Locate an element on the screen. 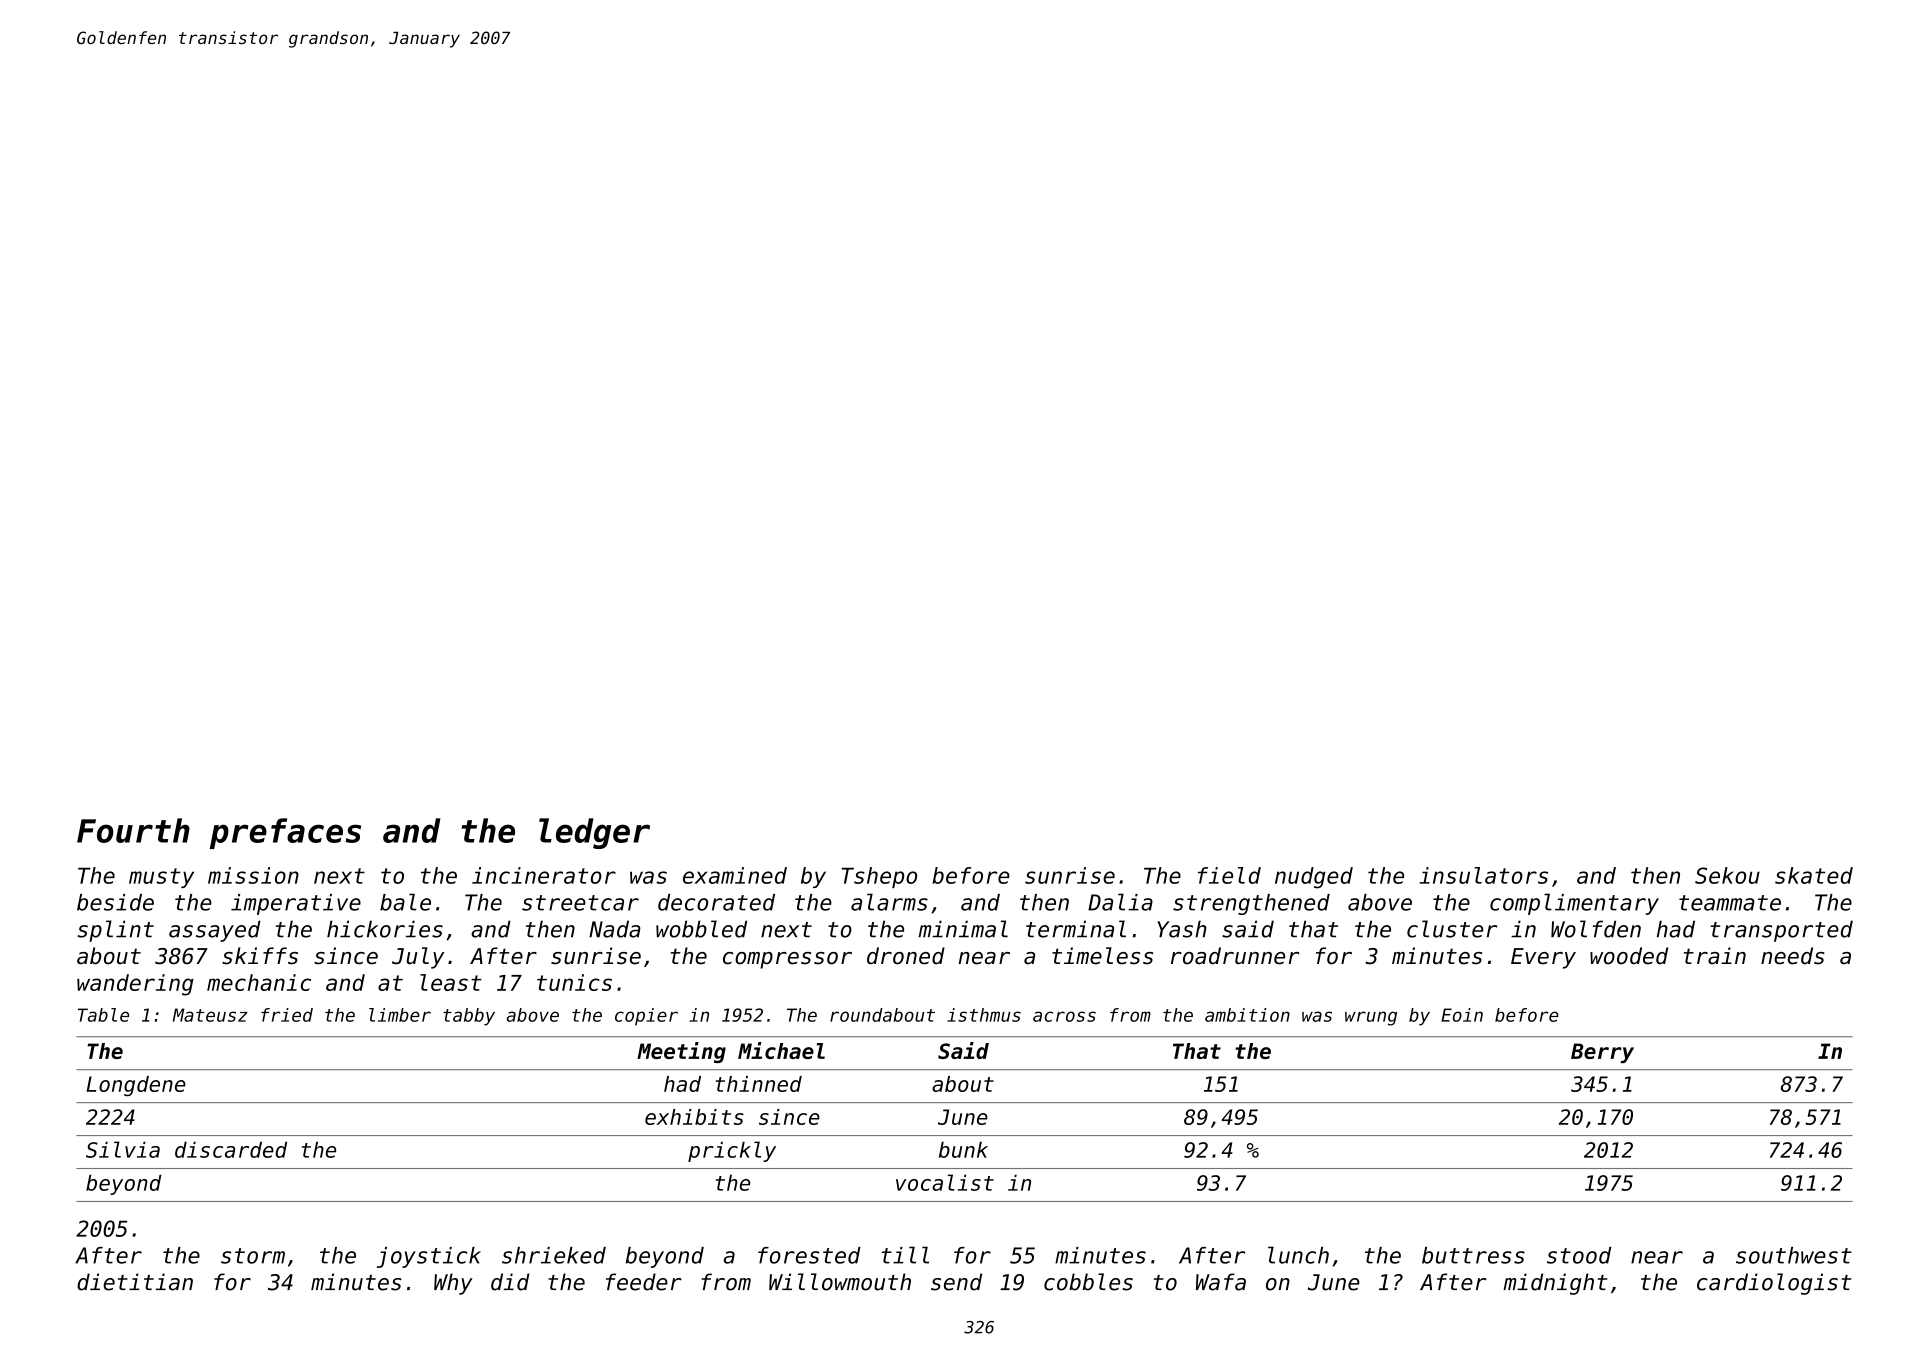  storm is located at coordinates (253, 1256).
